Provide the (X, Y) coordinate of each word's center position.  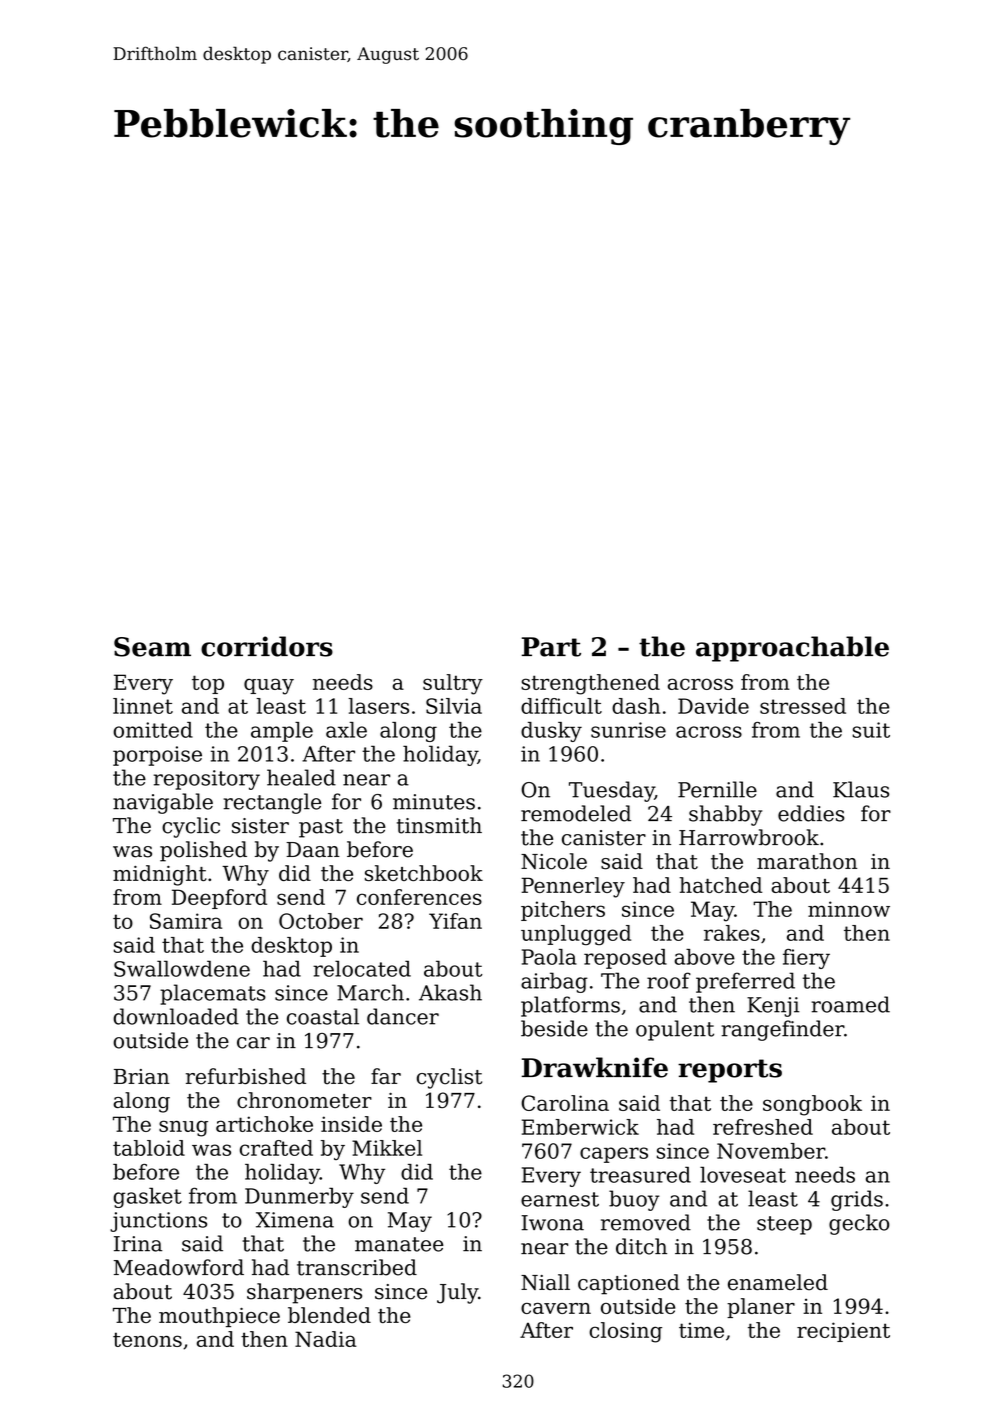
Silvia (454, 706)
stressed (803, 706)
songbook (812, 1105)
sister (260, 826)
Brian (141, 1077)
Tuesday (612, 791)
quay (269, 686)
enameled (778, 1282)
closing (625, 1332)
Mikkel (387, 1148)
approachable (792, 649)
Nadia (326, 1339)
